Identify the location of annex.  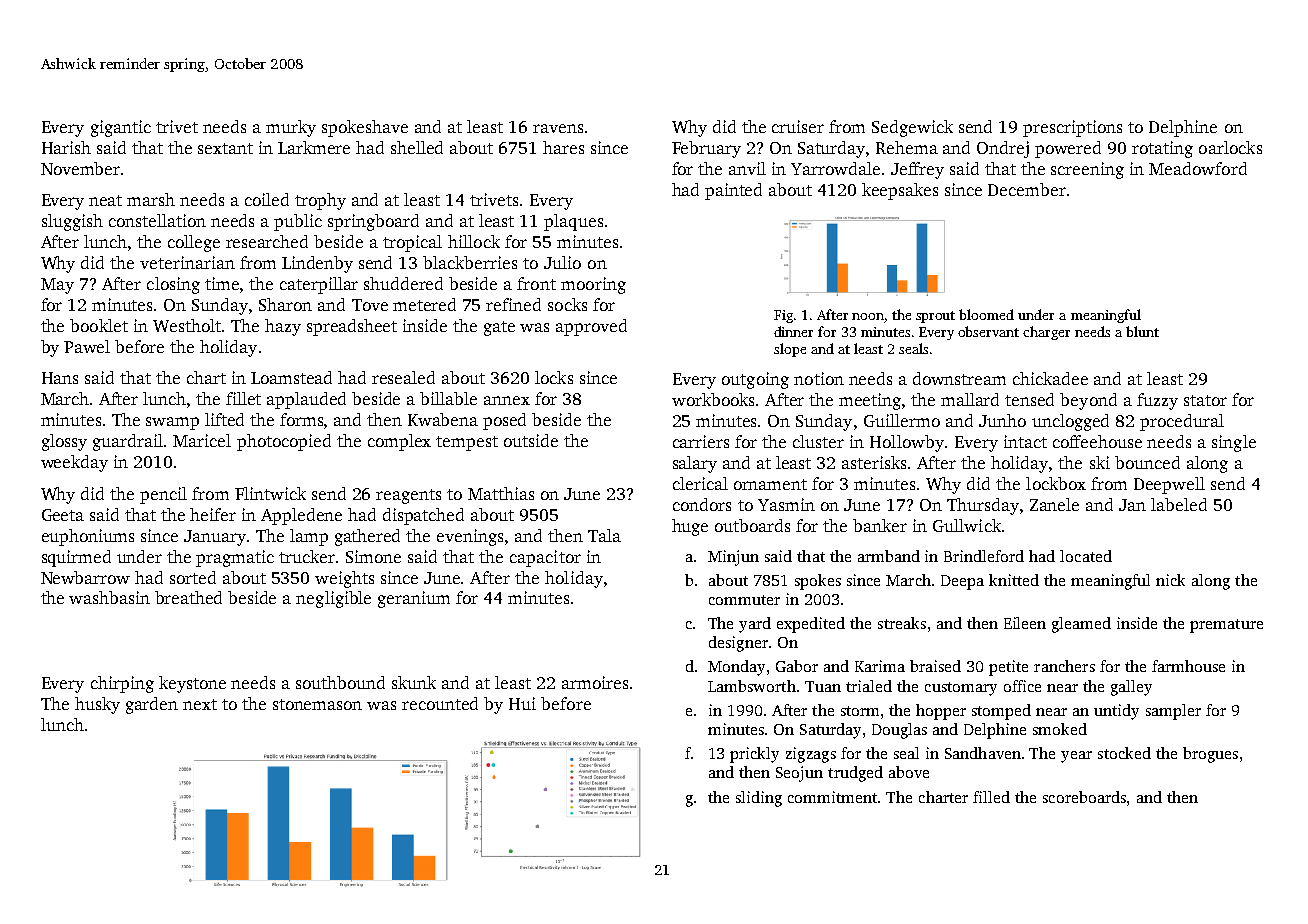
(507, 400).
